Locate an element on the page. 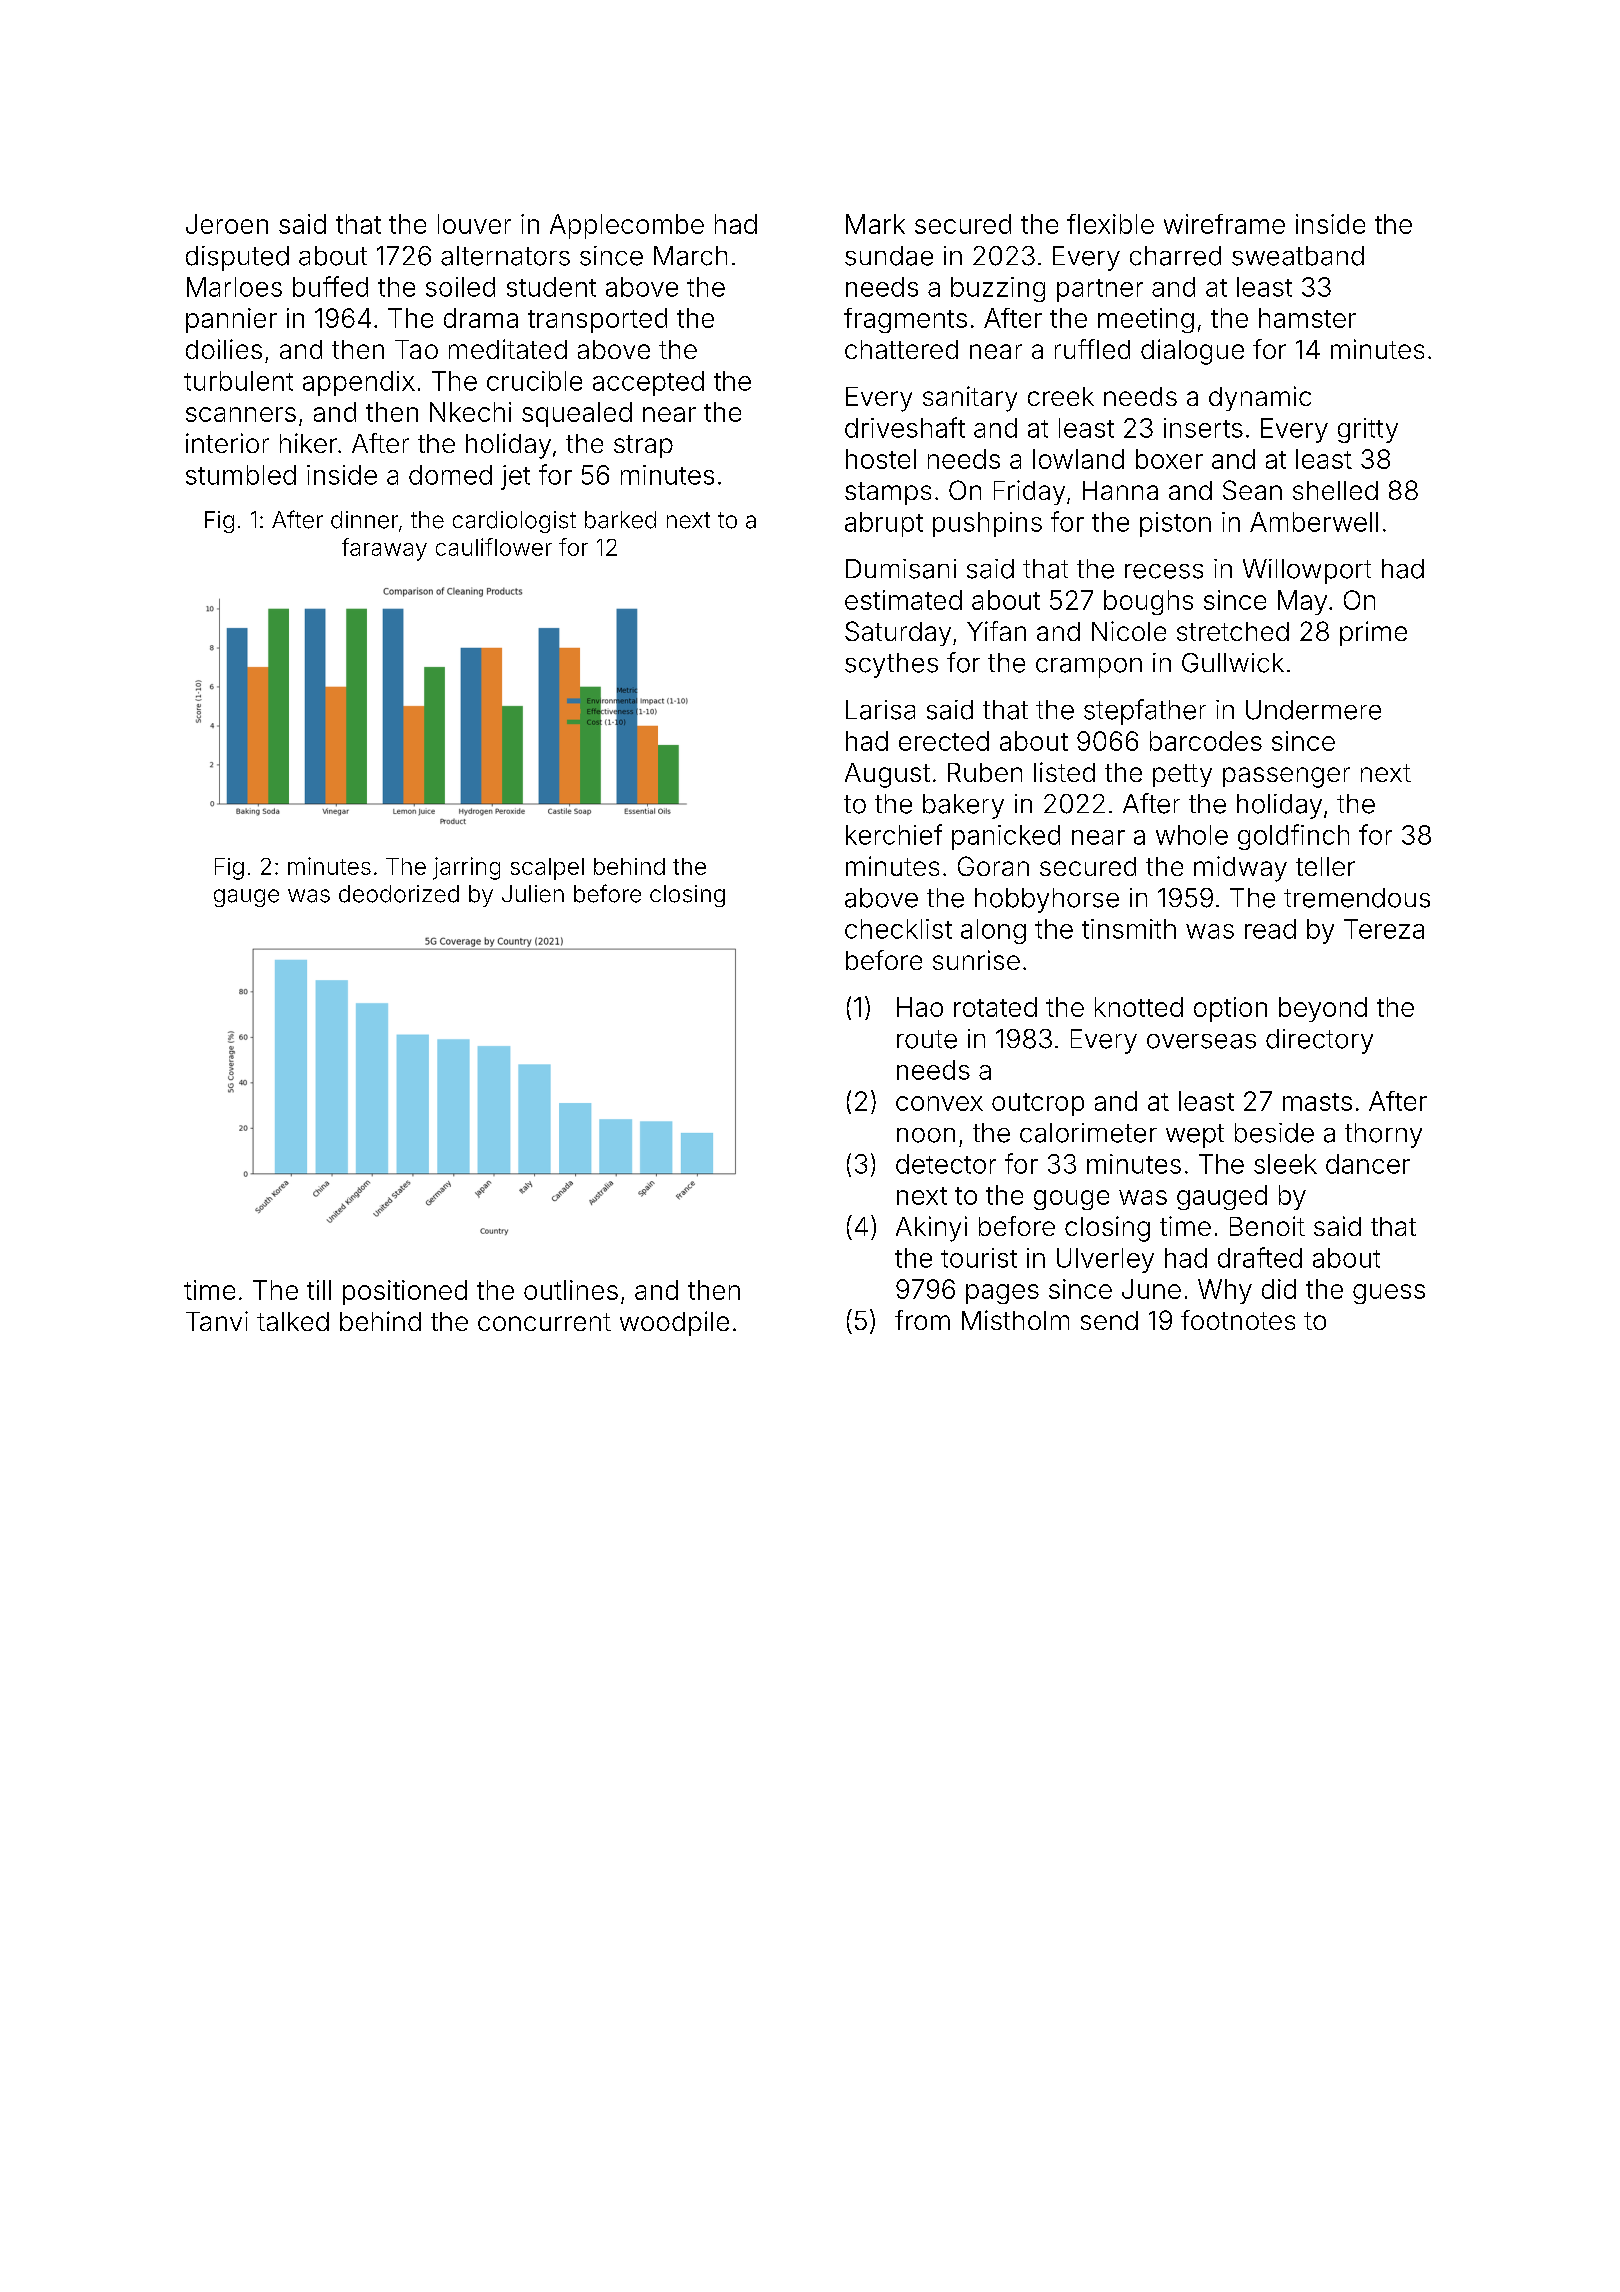  sweatband is located at coordinates (1298, 256).
